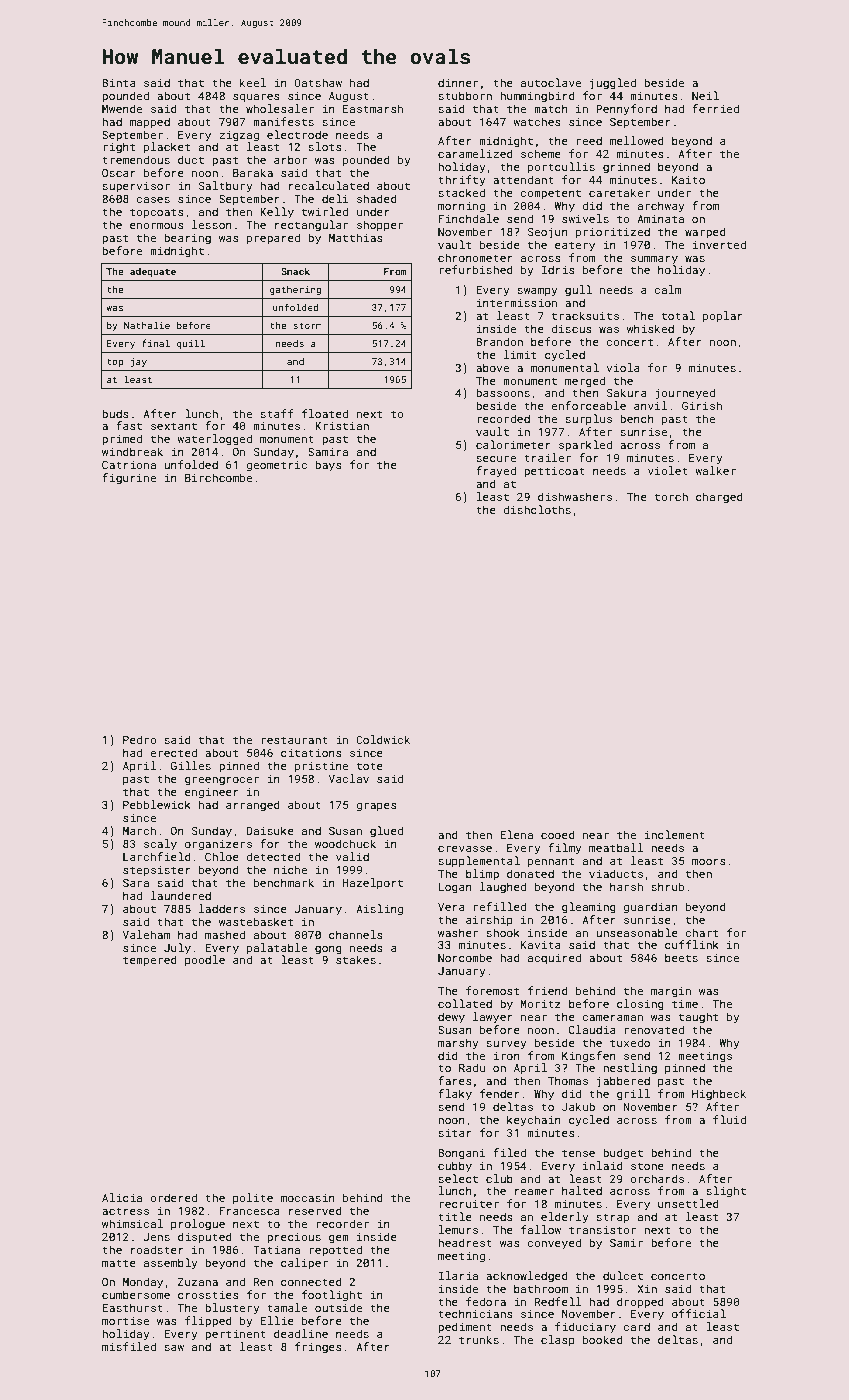 The image size is (849, 1400). Describe the element at coordinates (119, 148) in the screenshot. I see `right` at that location.
